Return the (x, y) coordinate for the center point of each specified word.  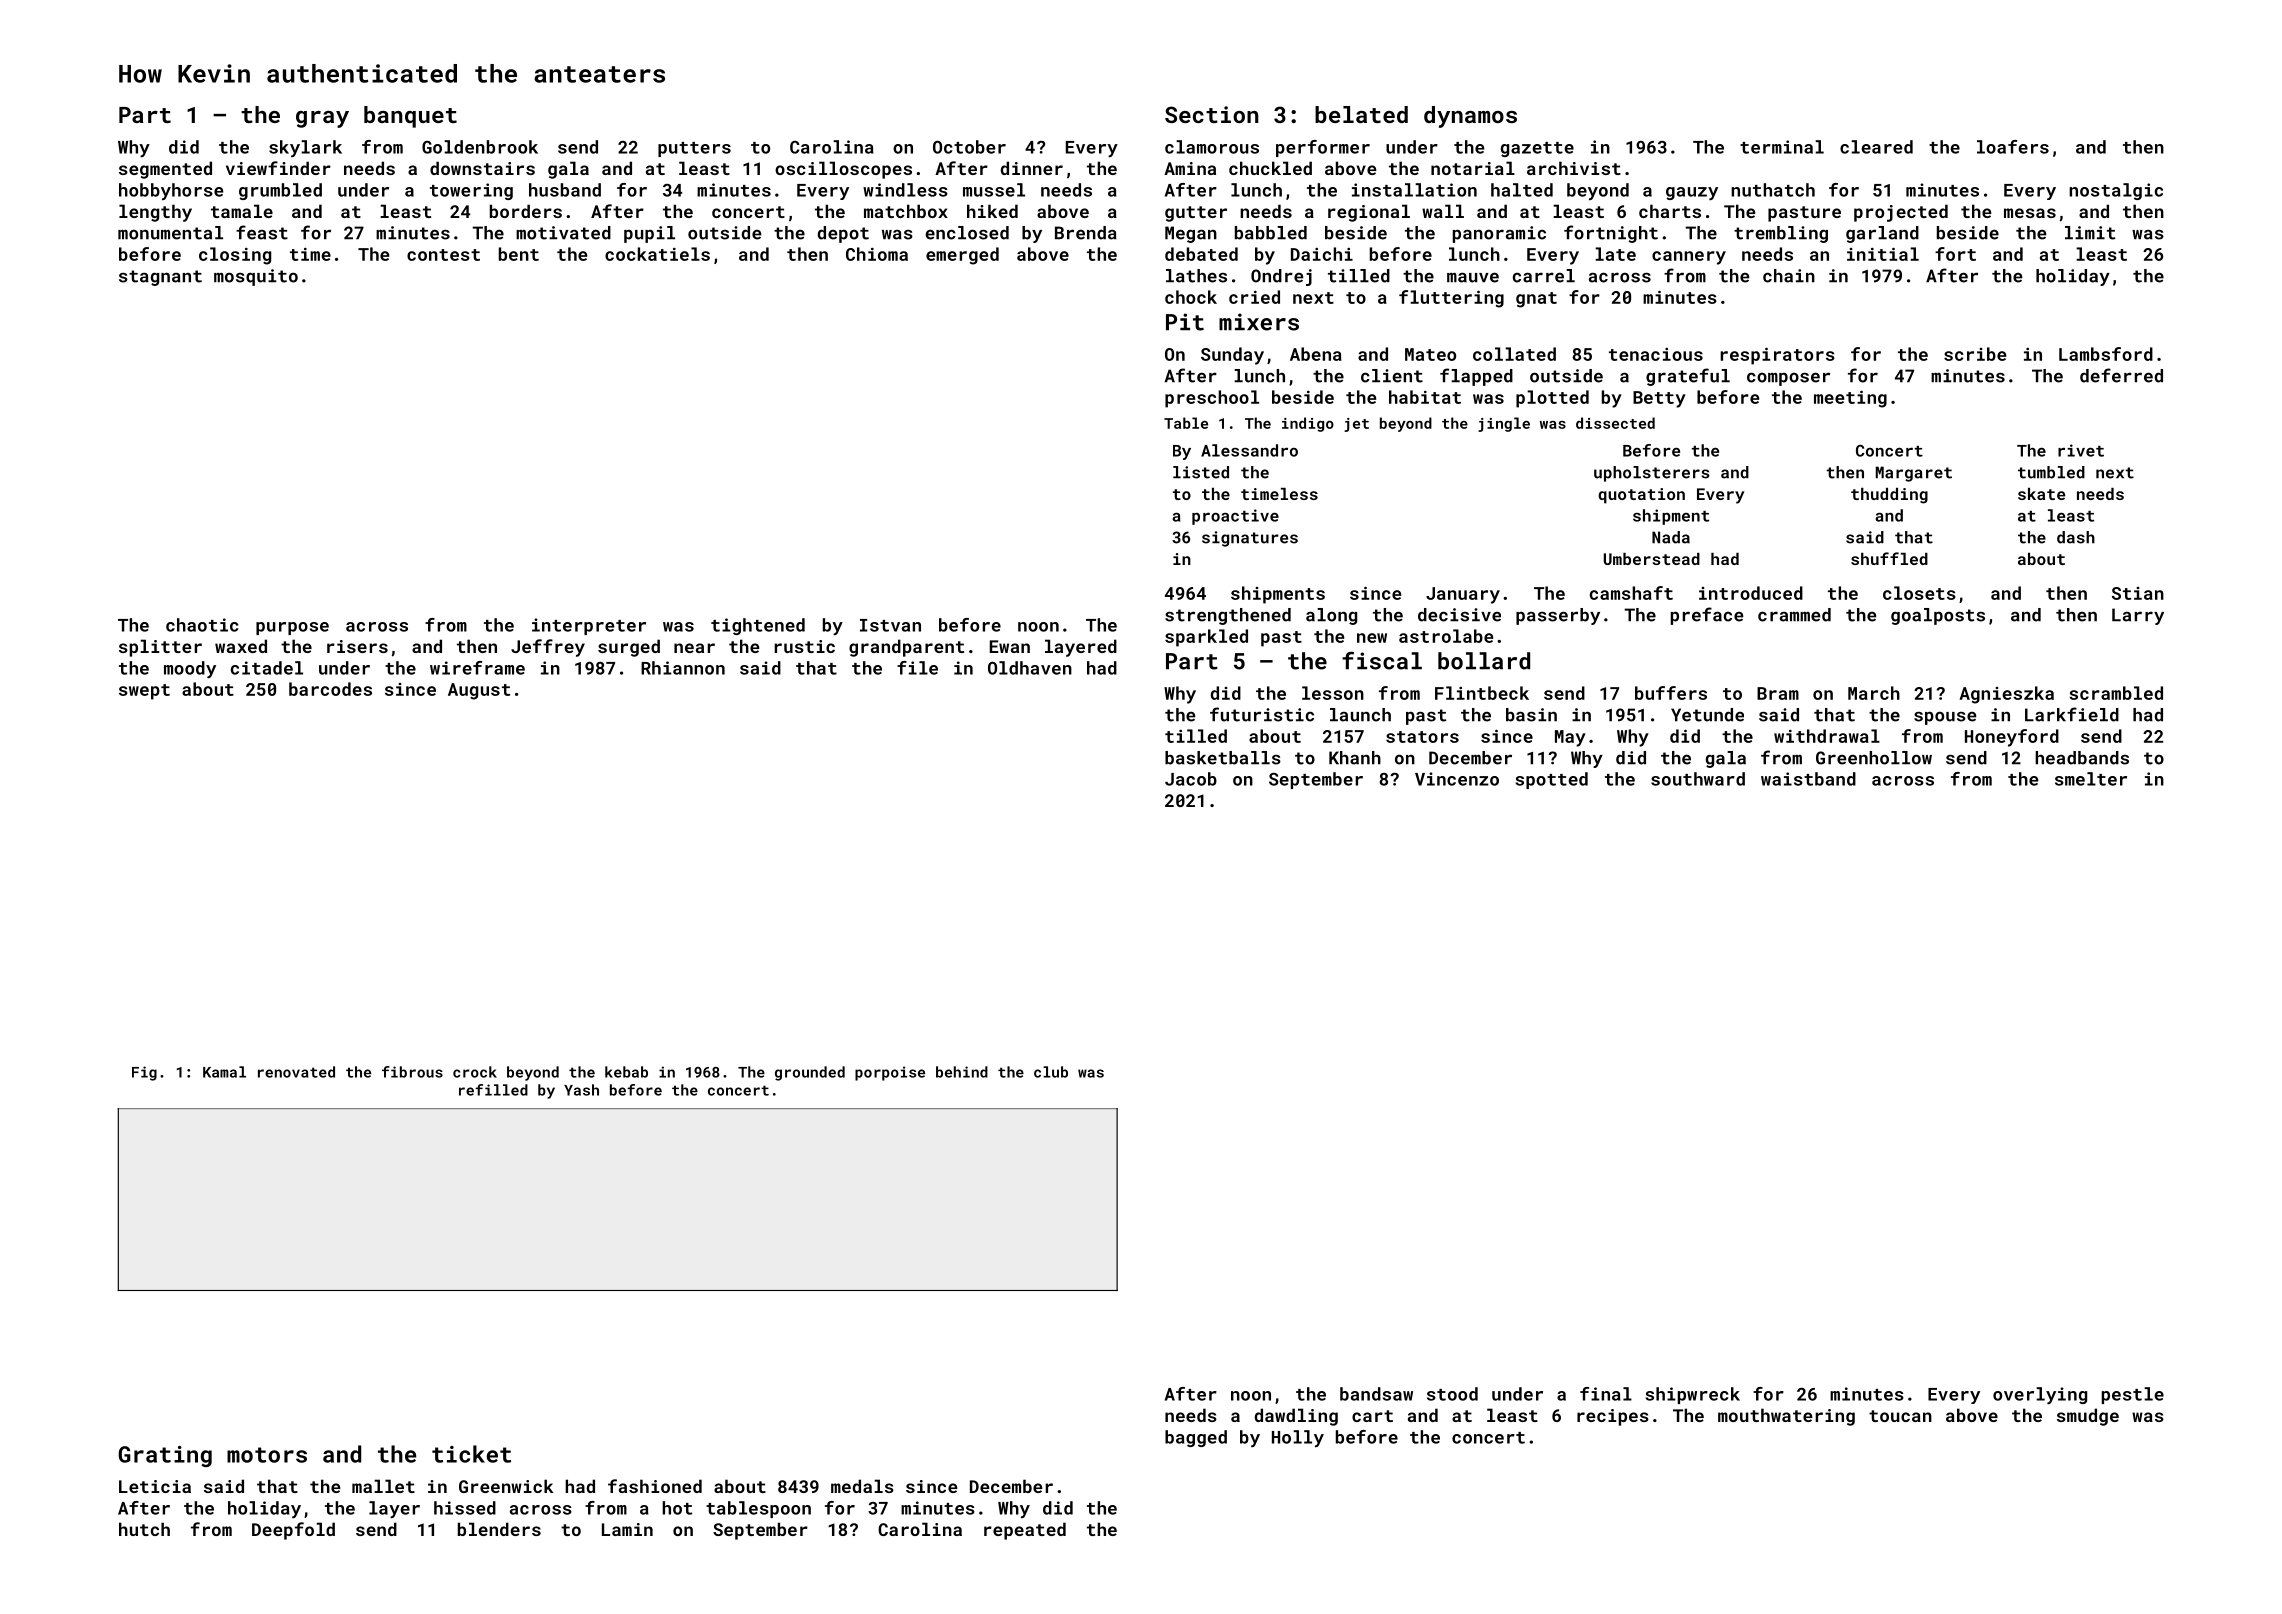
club (1051, 1072)
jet (1356, 425)
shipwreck (1693, 1395)
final (1606, 1394)
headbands (2082, 758)
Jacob (1191, 779)
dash (2076, 537)
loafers (2013, 147)
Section (1212, 114)
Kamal (224, 1072)
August (479, 691)
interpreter (589, 626)
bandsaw (1376, 1394)
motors (267, 1455)
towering (471, 191)
